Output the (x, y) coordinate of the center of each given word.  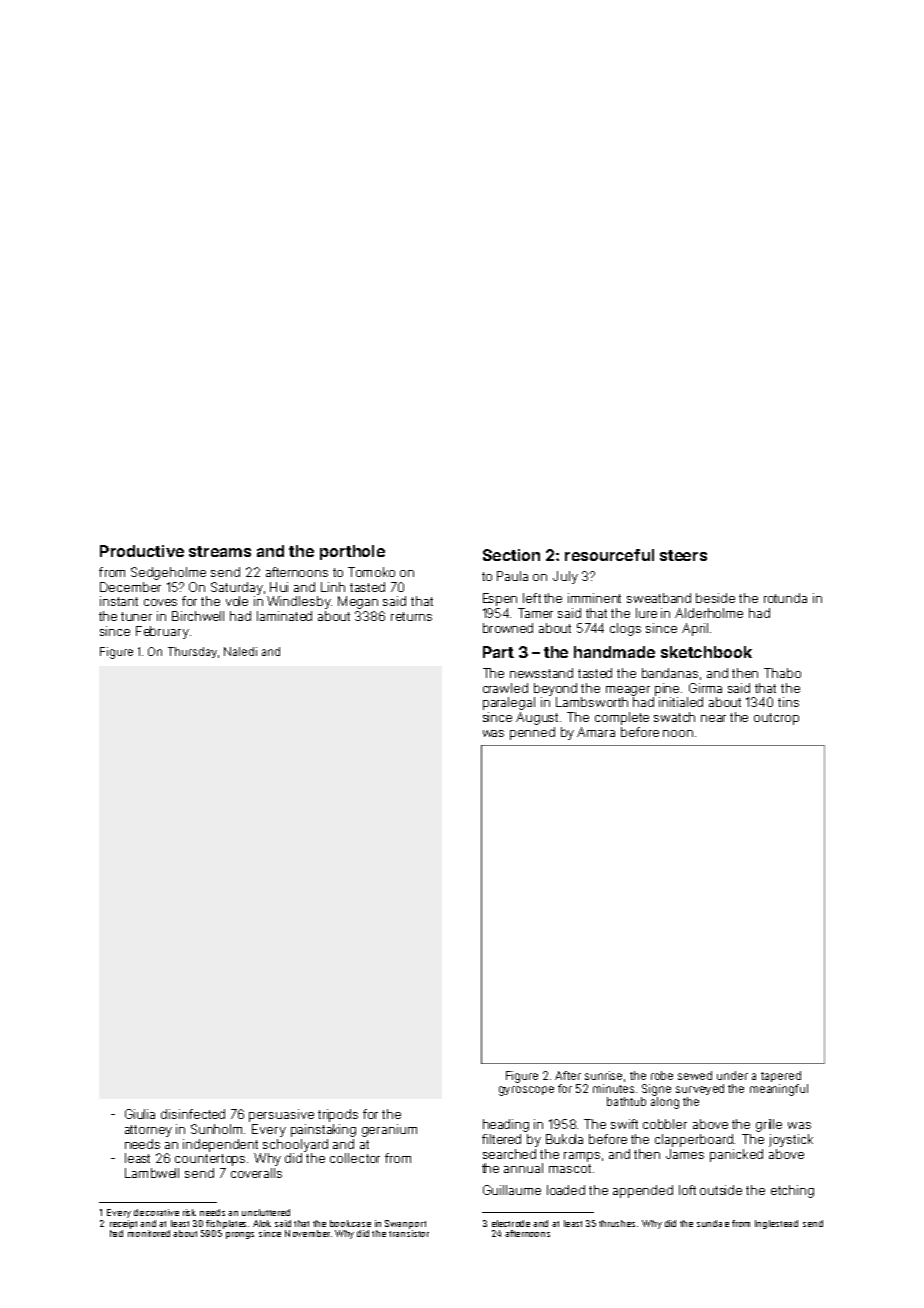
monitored (149, 1233)
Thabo (782, 673)
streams (220, 551)
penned (532, 733)
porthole (352, 552)
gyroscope (526, 1091)
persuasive (281, 1115)
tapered (781, 1076)
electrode (511, 1223)
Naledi (240, 651)
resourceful (609, 555)
